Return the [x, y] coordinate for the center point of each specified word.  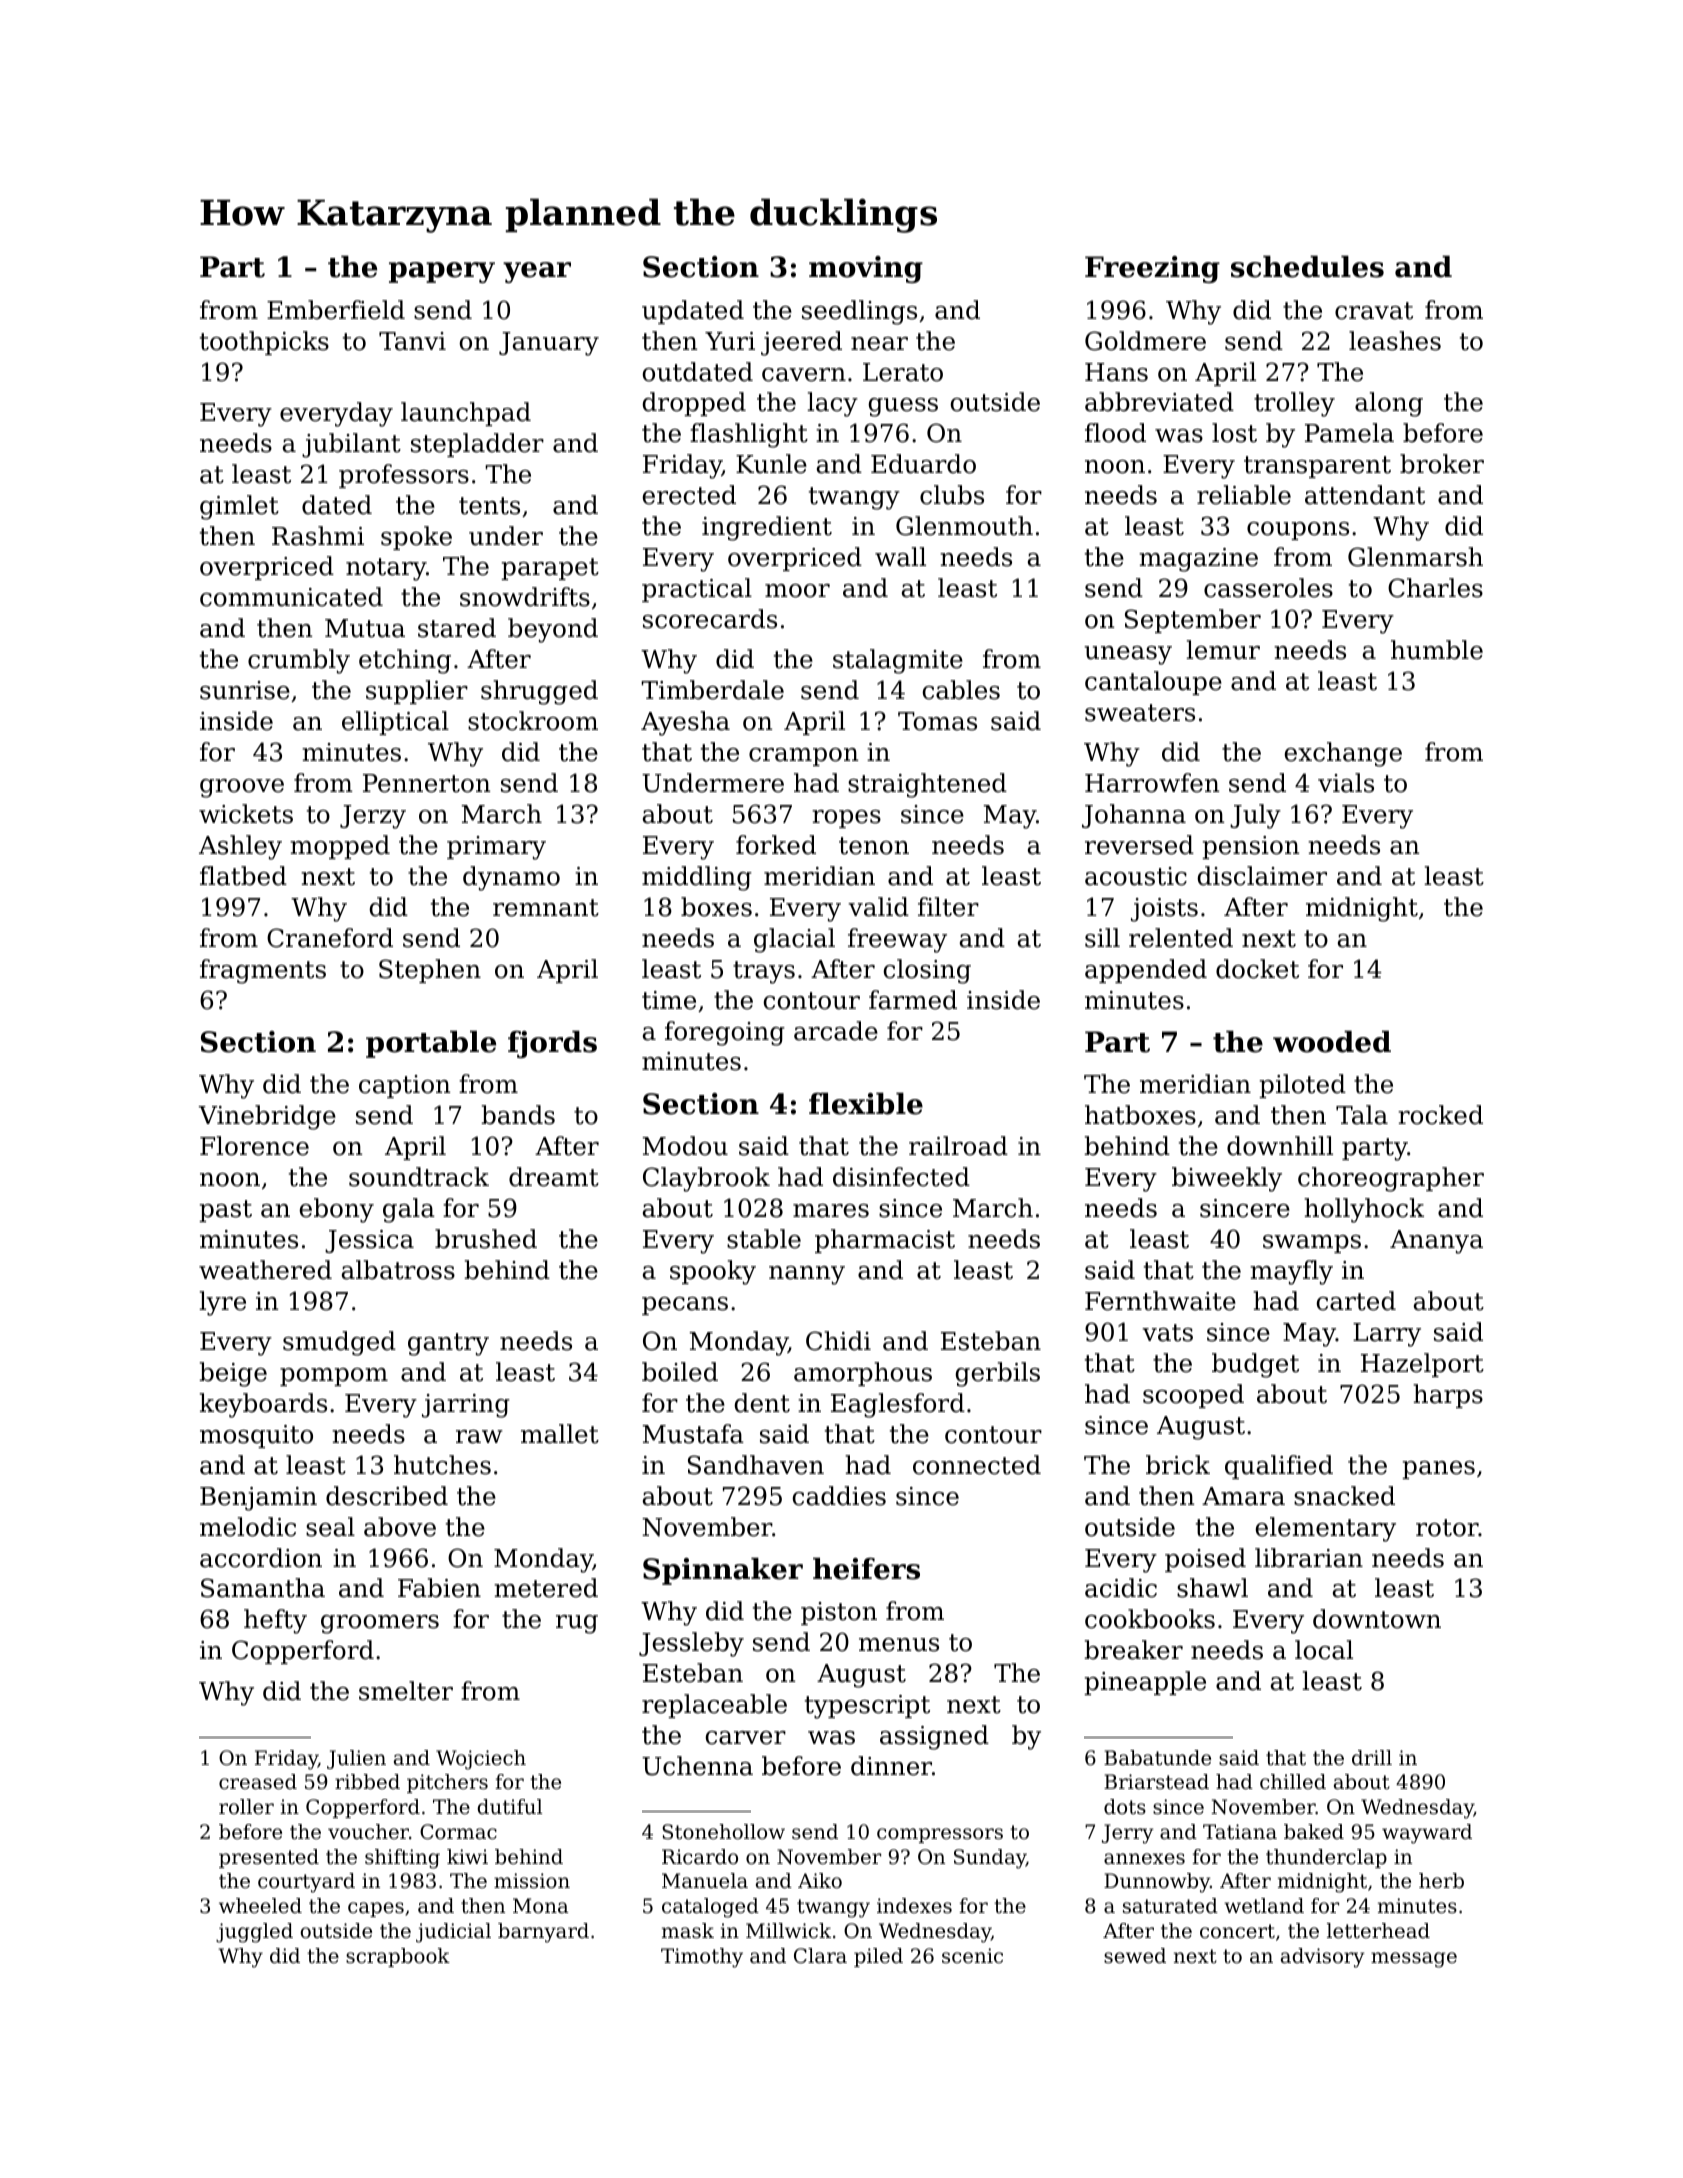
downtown [1377, 1619]
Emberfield [336, 310]
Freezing [1152, 269]
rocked [1440, 1115]
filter [948, 907]
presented [269, 1858]
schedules [1307, 266]
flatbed [243, 876]
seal [330, 1527]
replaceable [714, 1706]
